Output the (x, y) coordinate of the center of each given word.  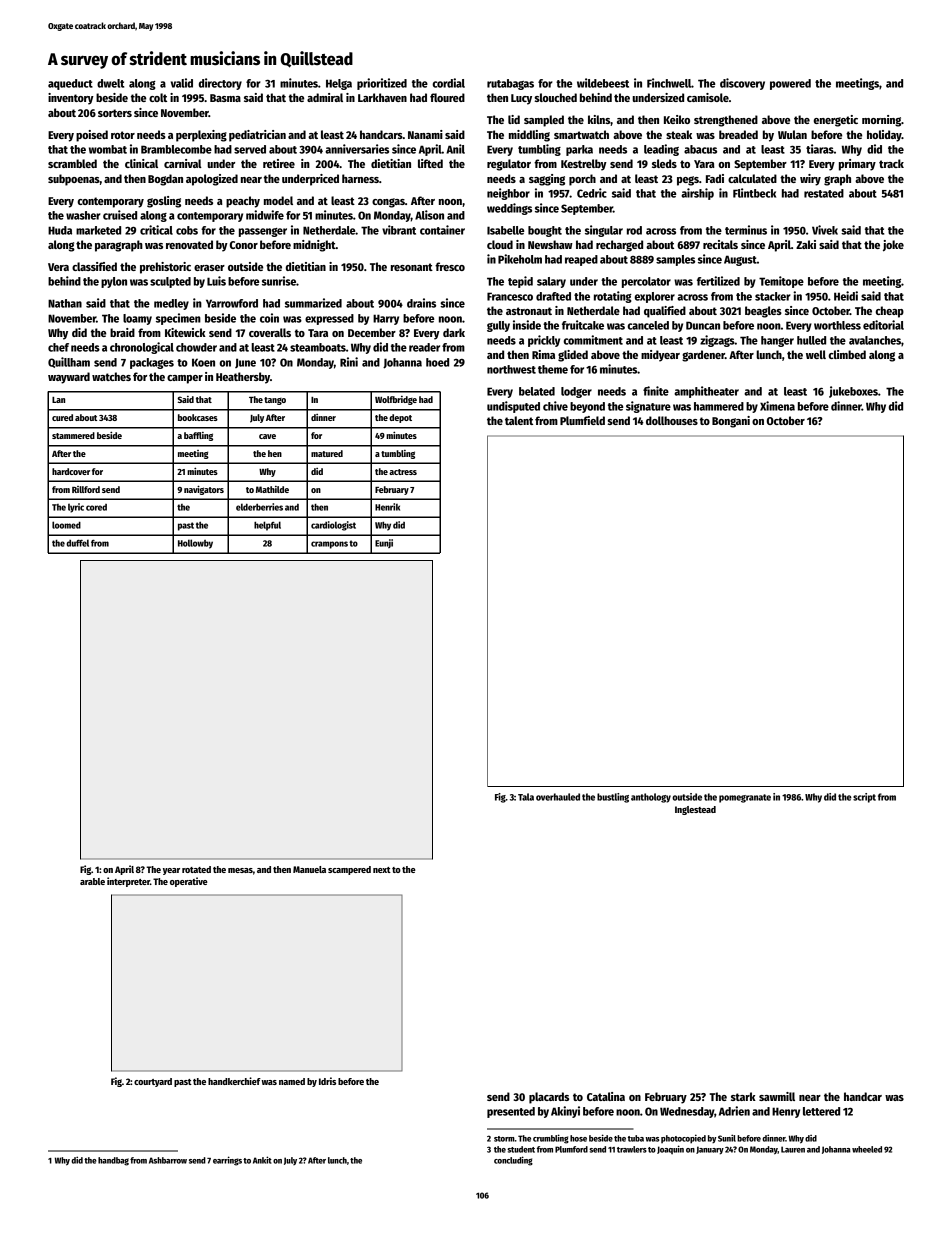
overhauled (558, 797)
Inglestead (695, 810)
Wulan (792, 134)
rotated (196, 869)
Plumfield (582, 420)
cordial (448, 83)
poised (92, 136)
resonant (412, 267)
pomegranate (745, 798)
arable (92, 881)
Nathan (65, 303)
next (382, 870)
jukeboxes (853, 392)
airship (697, 194)
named (292, 1081)
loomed (66, 525)
